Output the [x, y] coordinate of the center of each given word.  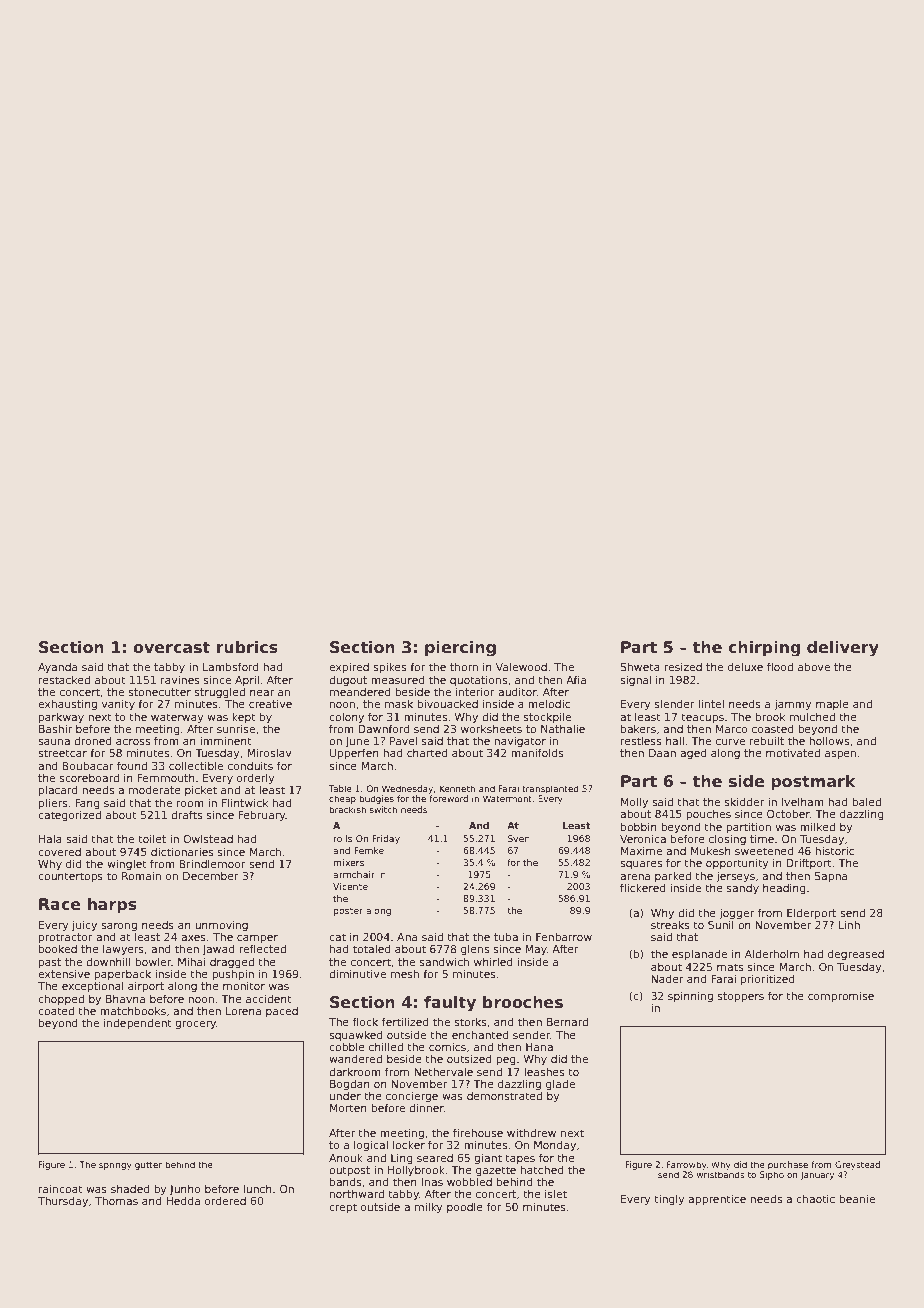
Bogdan [350, 1084]
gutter [148, 1166]
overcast [171, 648]
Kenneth [457, 788]
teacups [702, 718]
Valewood [521, 666]
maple [832, 705]
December [211, 876]
